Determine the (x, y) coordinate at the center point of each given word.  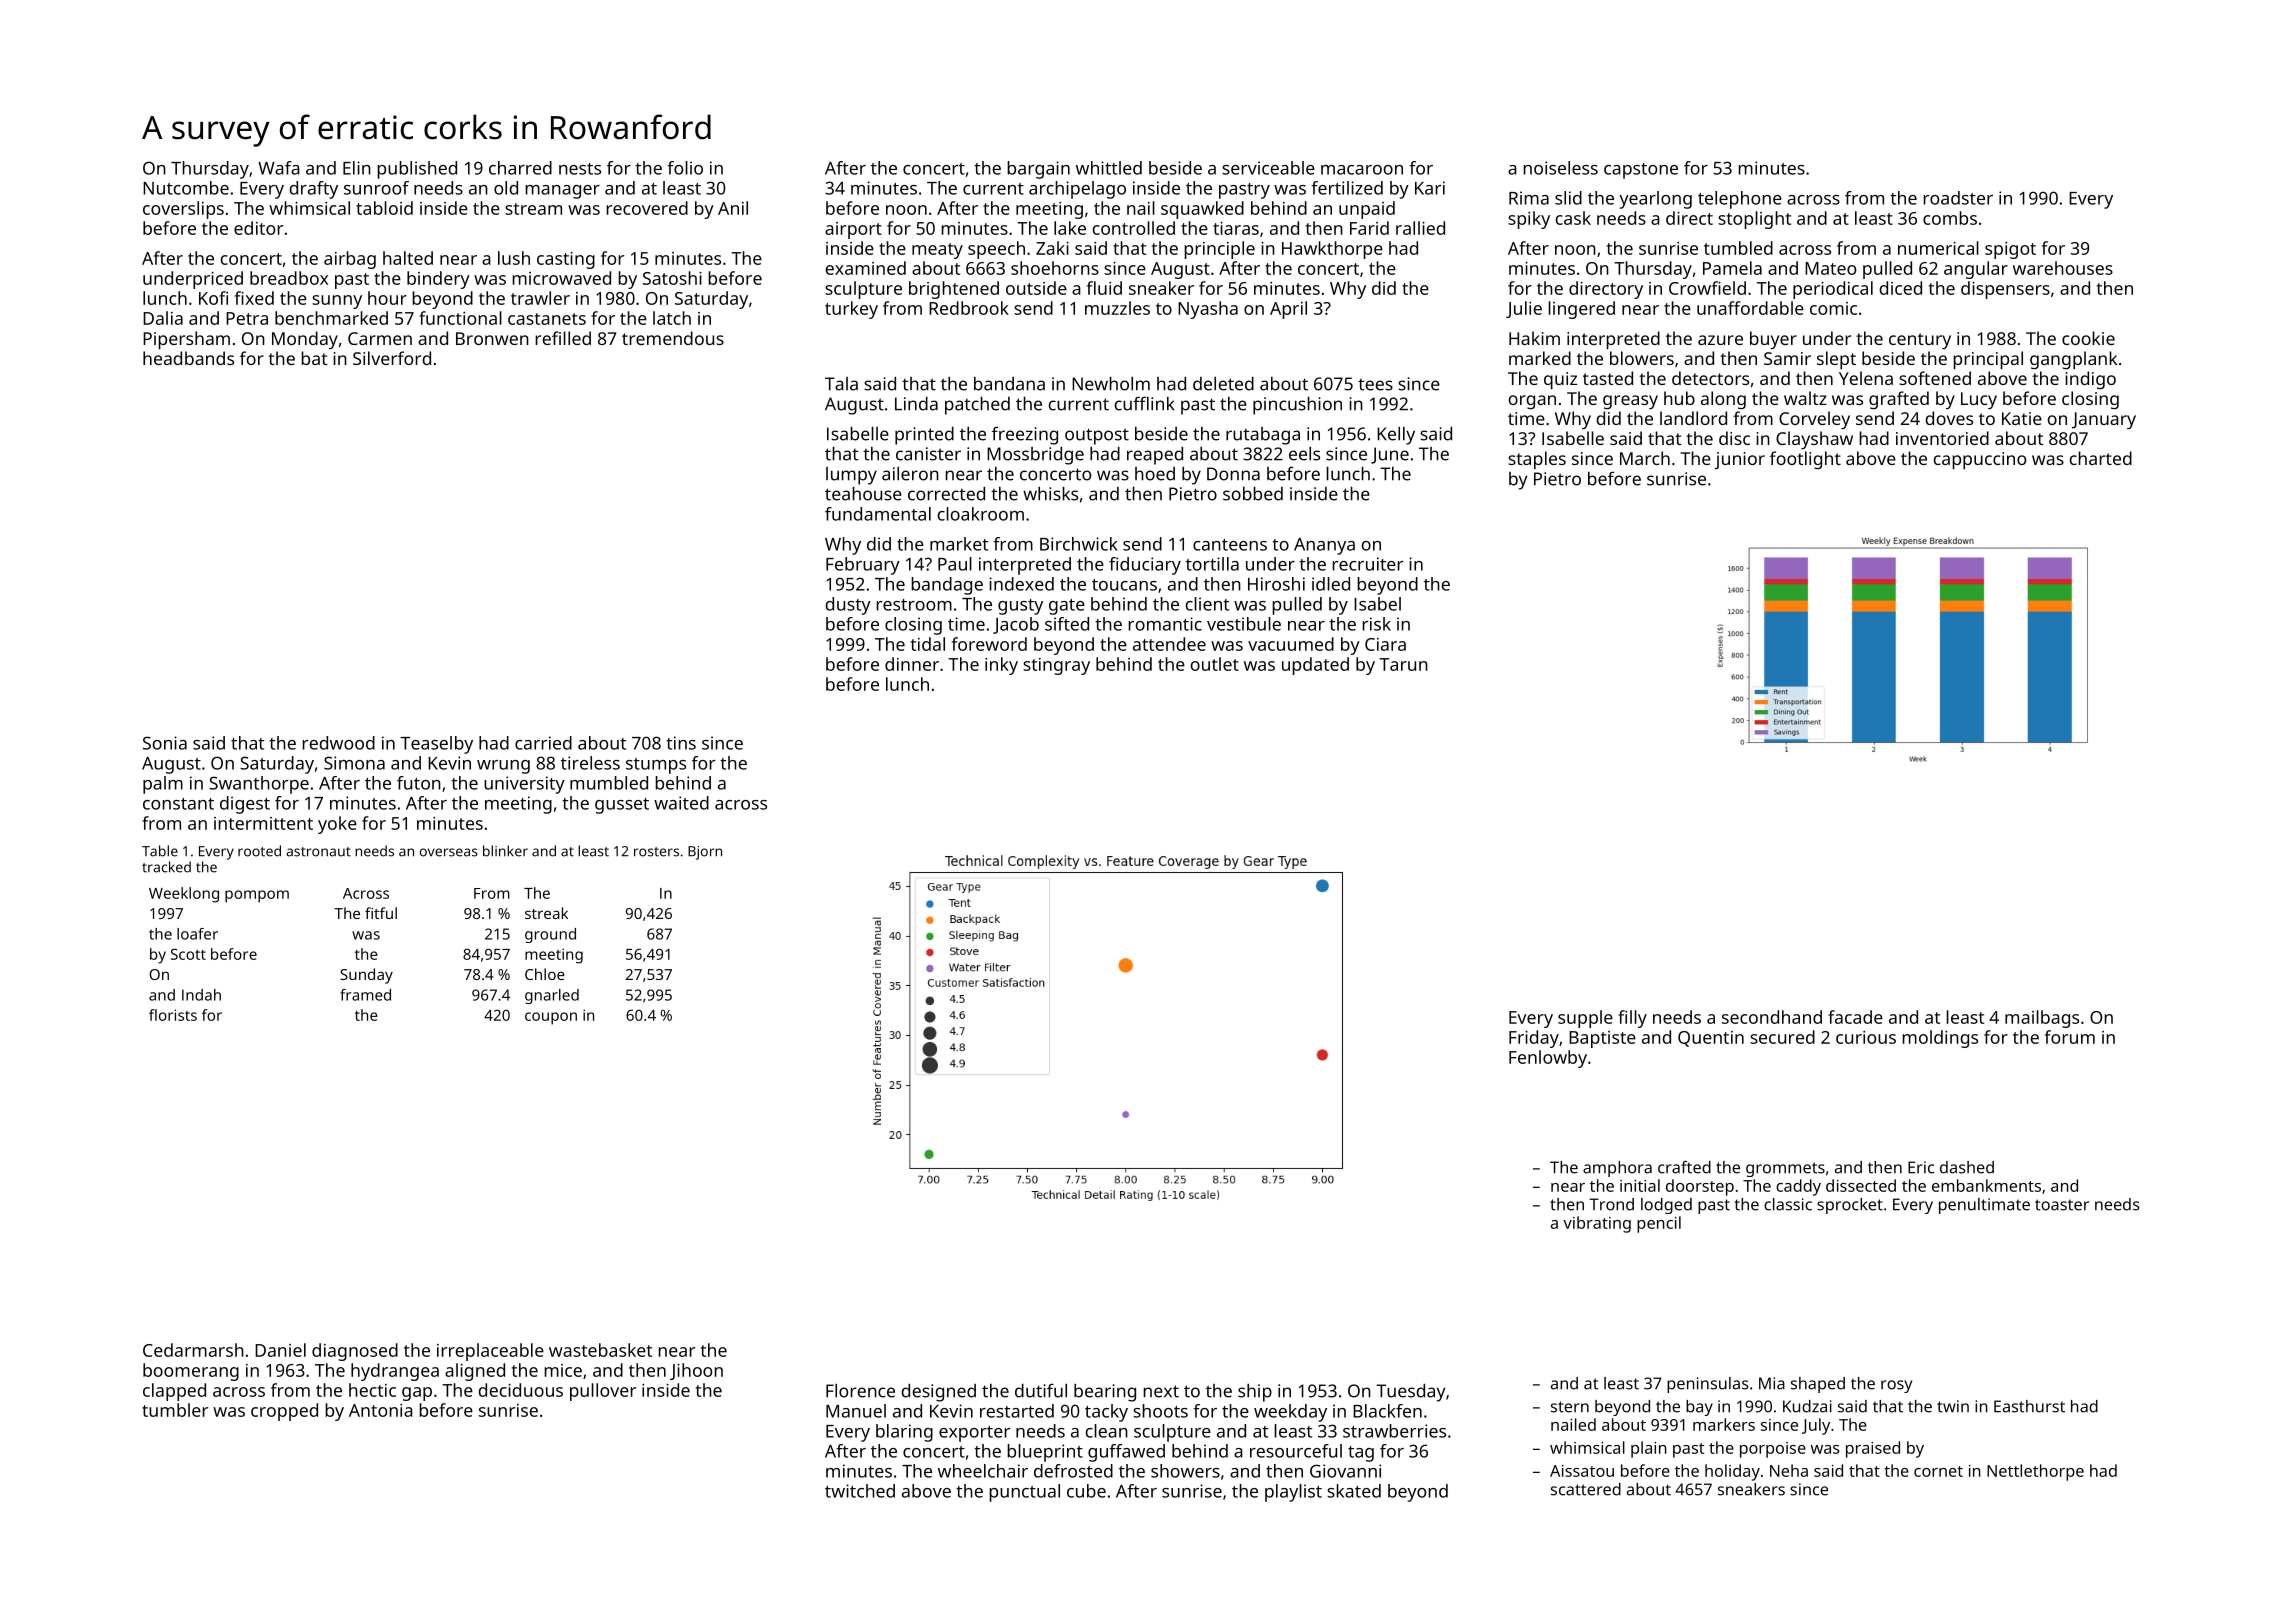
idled (1331, 584)
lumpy (851, 476)
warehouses (2063, 268)
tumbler (175, 1410)
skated (1354, 1491)
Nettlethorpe (2035, 1472)
